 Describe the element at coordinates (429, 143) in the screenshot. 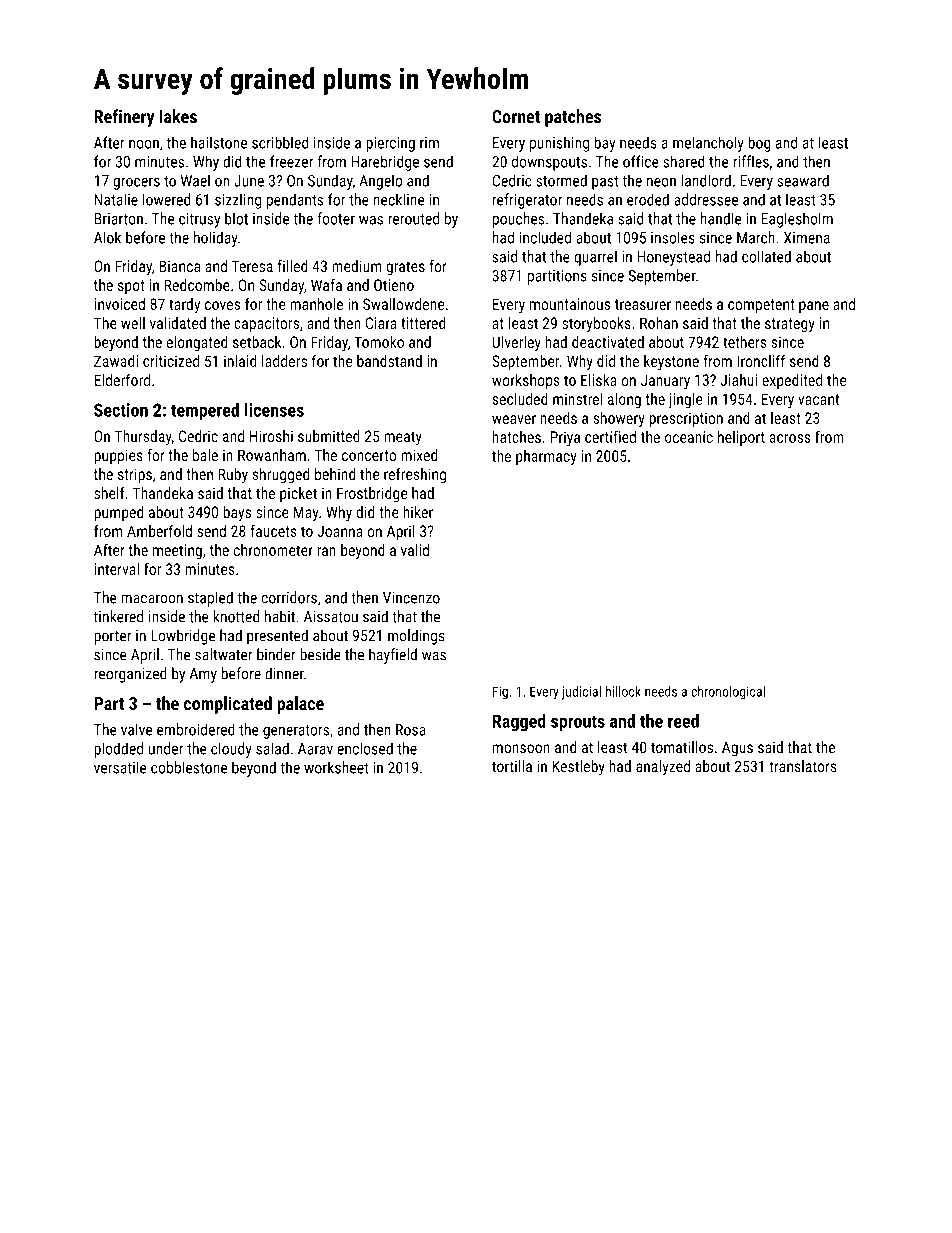

I see `rim` at that location.
